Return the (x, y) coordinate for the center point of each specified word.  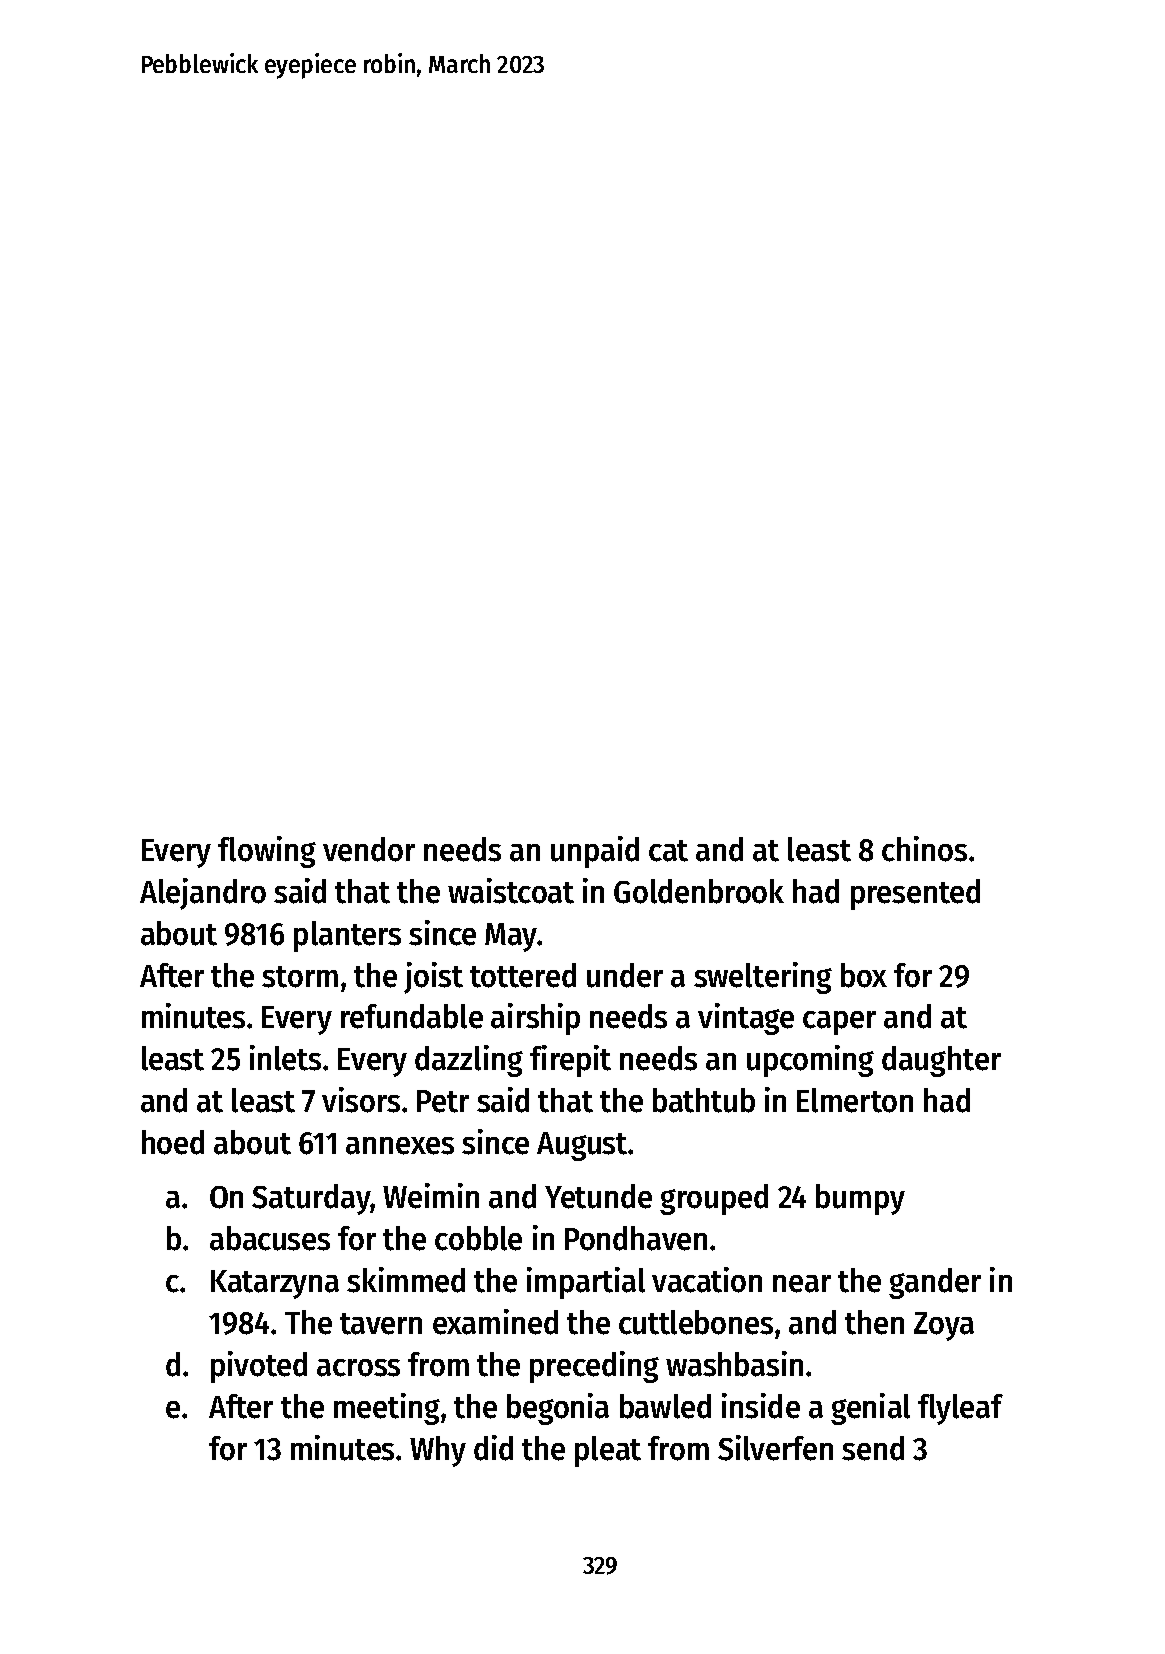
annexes (400, 1146)
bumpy (860, 1199)
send (873, 1448)
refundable (412, 1016)
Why (438, 1451)
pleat (608, 1451)
